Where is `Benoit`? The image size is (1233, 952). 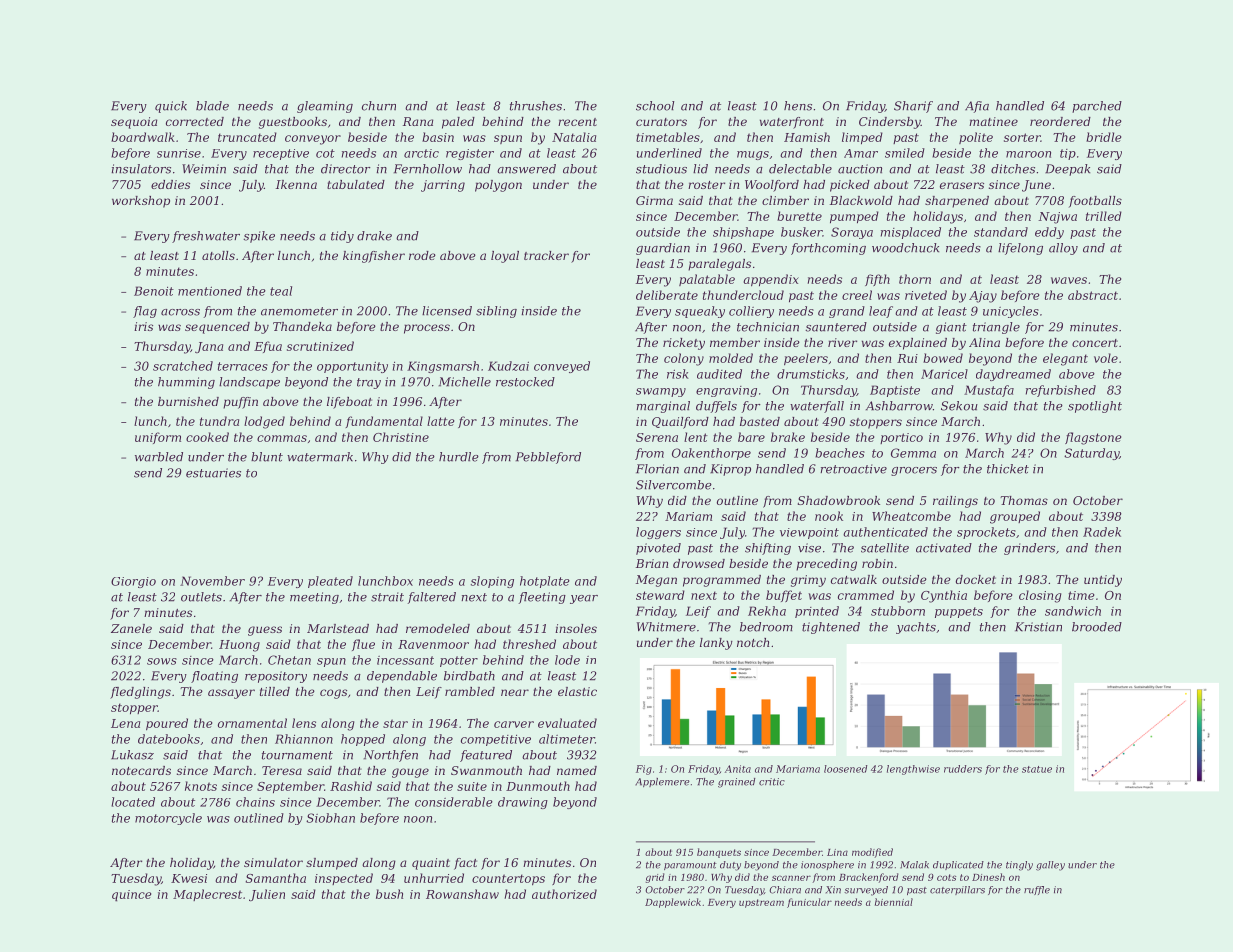
Benoit is located at coordinates (154, 291).
